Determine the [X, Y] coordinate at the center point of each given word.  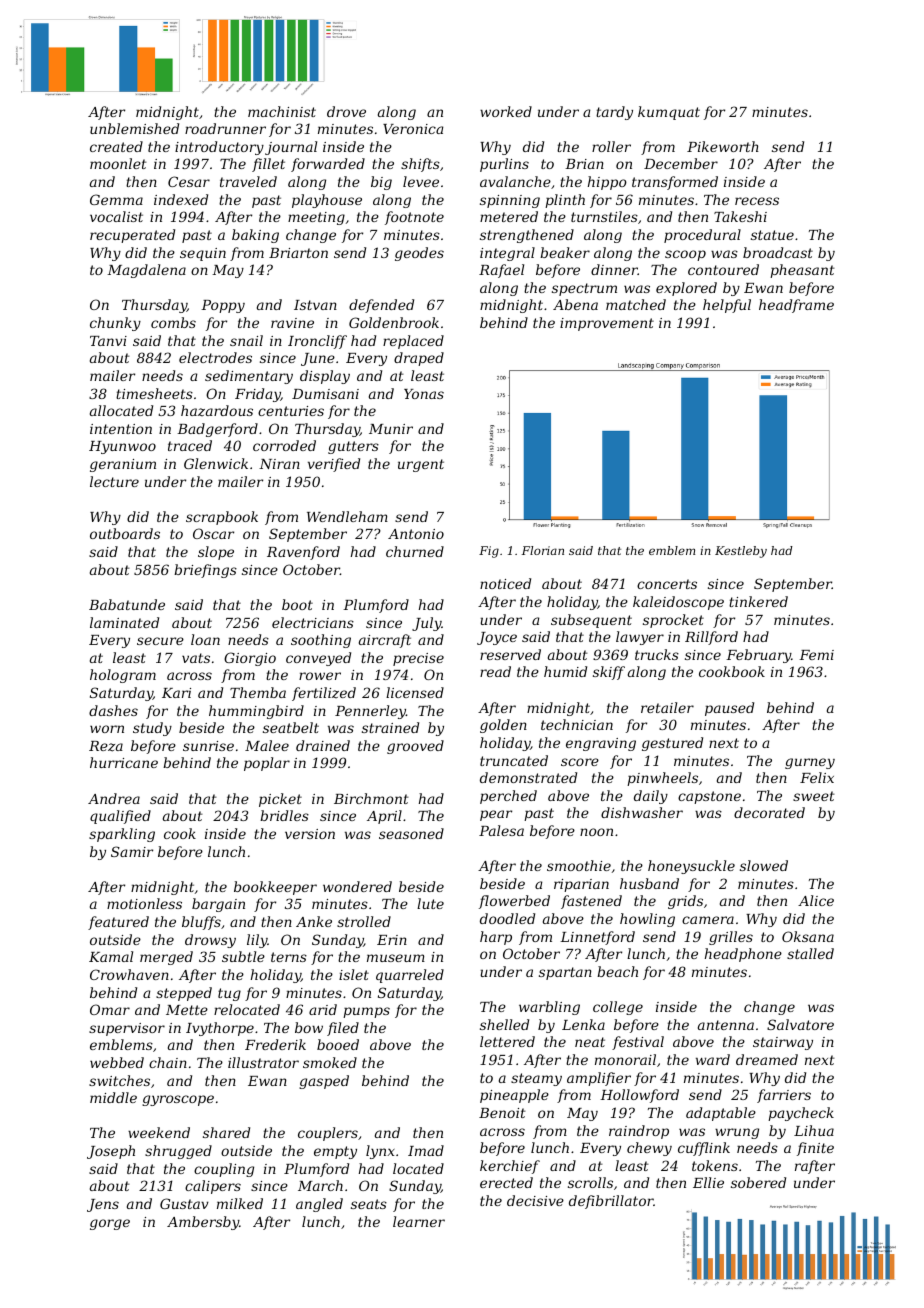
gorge [110, 1224]
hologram [123, 676]
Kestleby [741, 552]
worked [506, 111]
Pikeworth [723, 146]
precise [418, 659]
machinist [282, 111]
